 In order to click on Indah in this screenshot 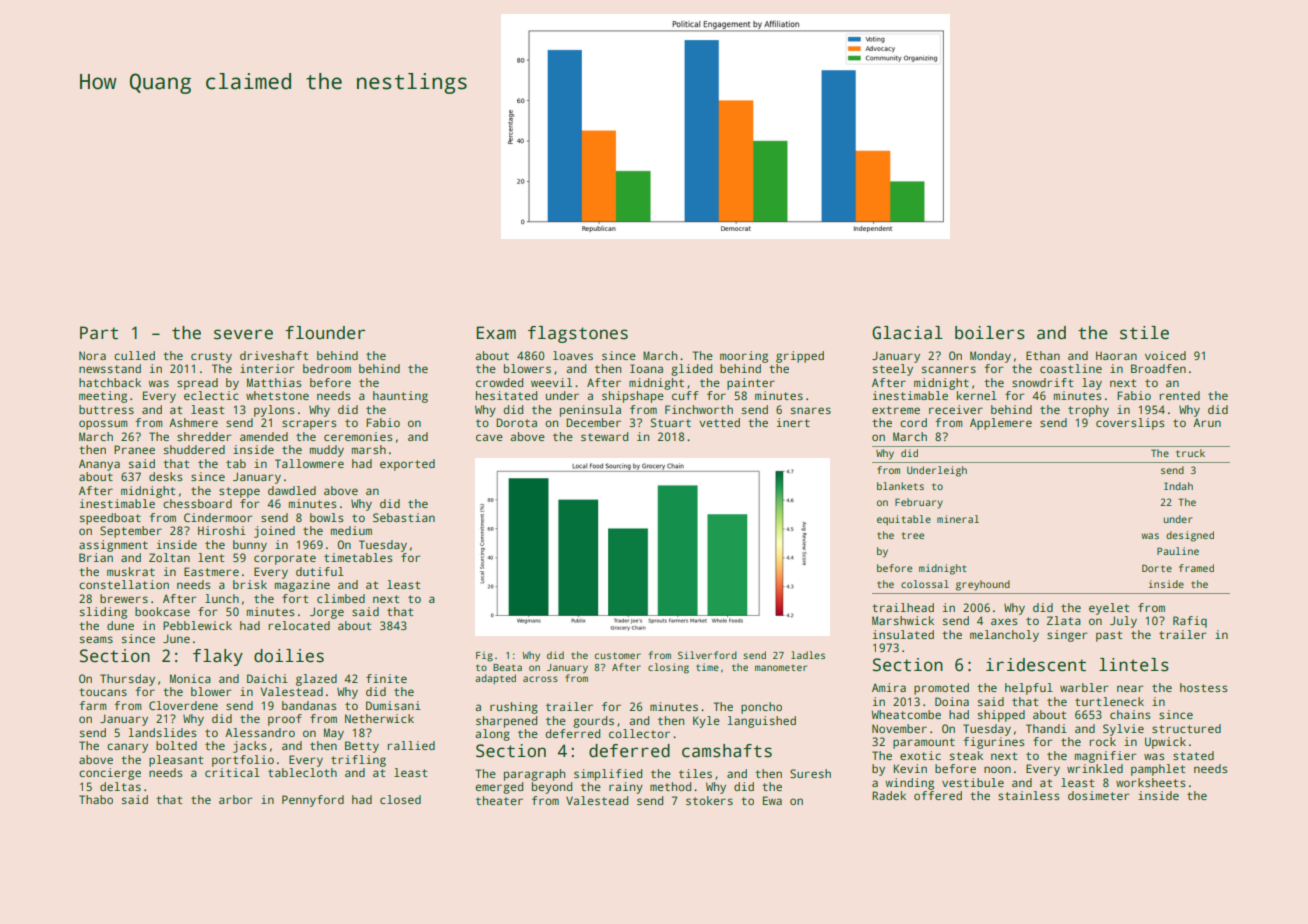, I will do `click(1178, 486)`.
